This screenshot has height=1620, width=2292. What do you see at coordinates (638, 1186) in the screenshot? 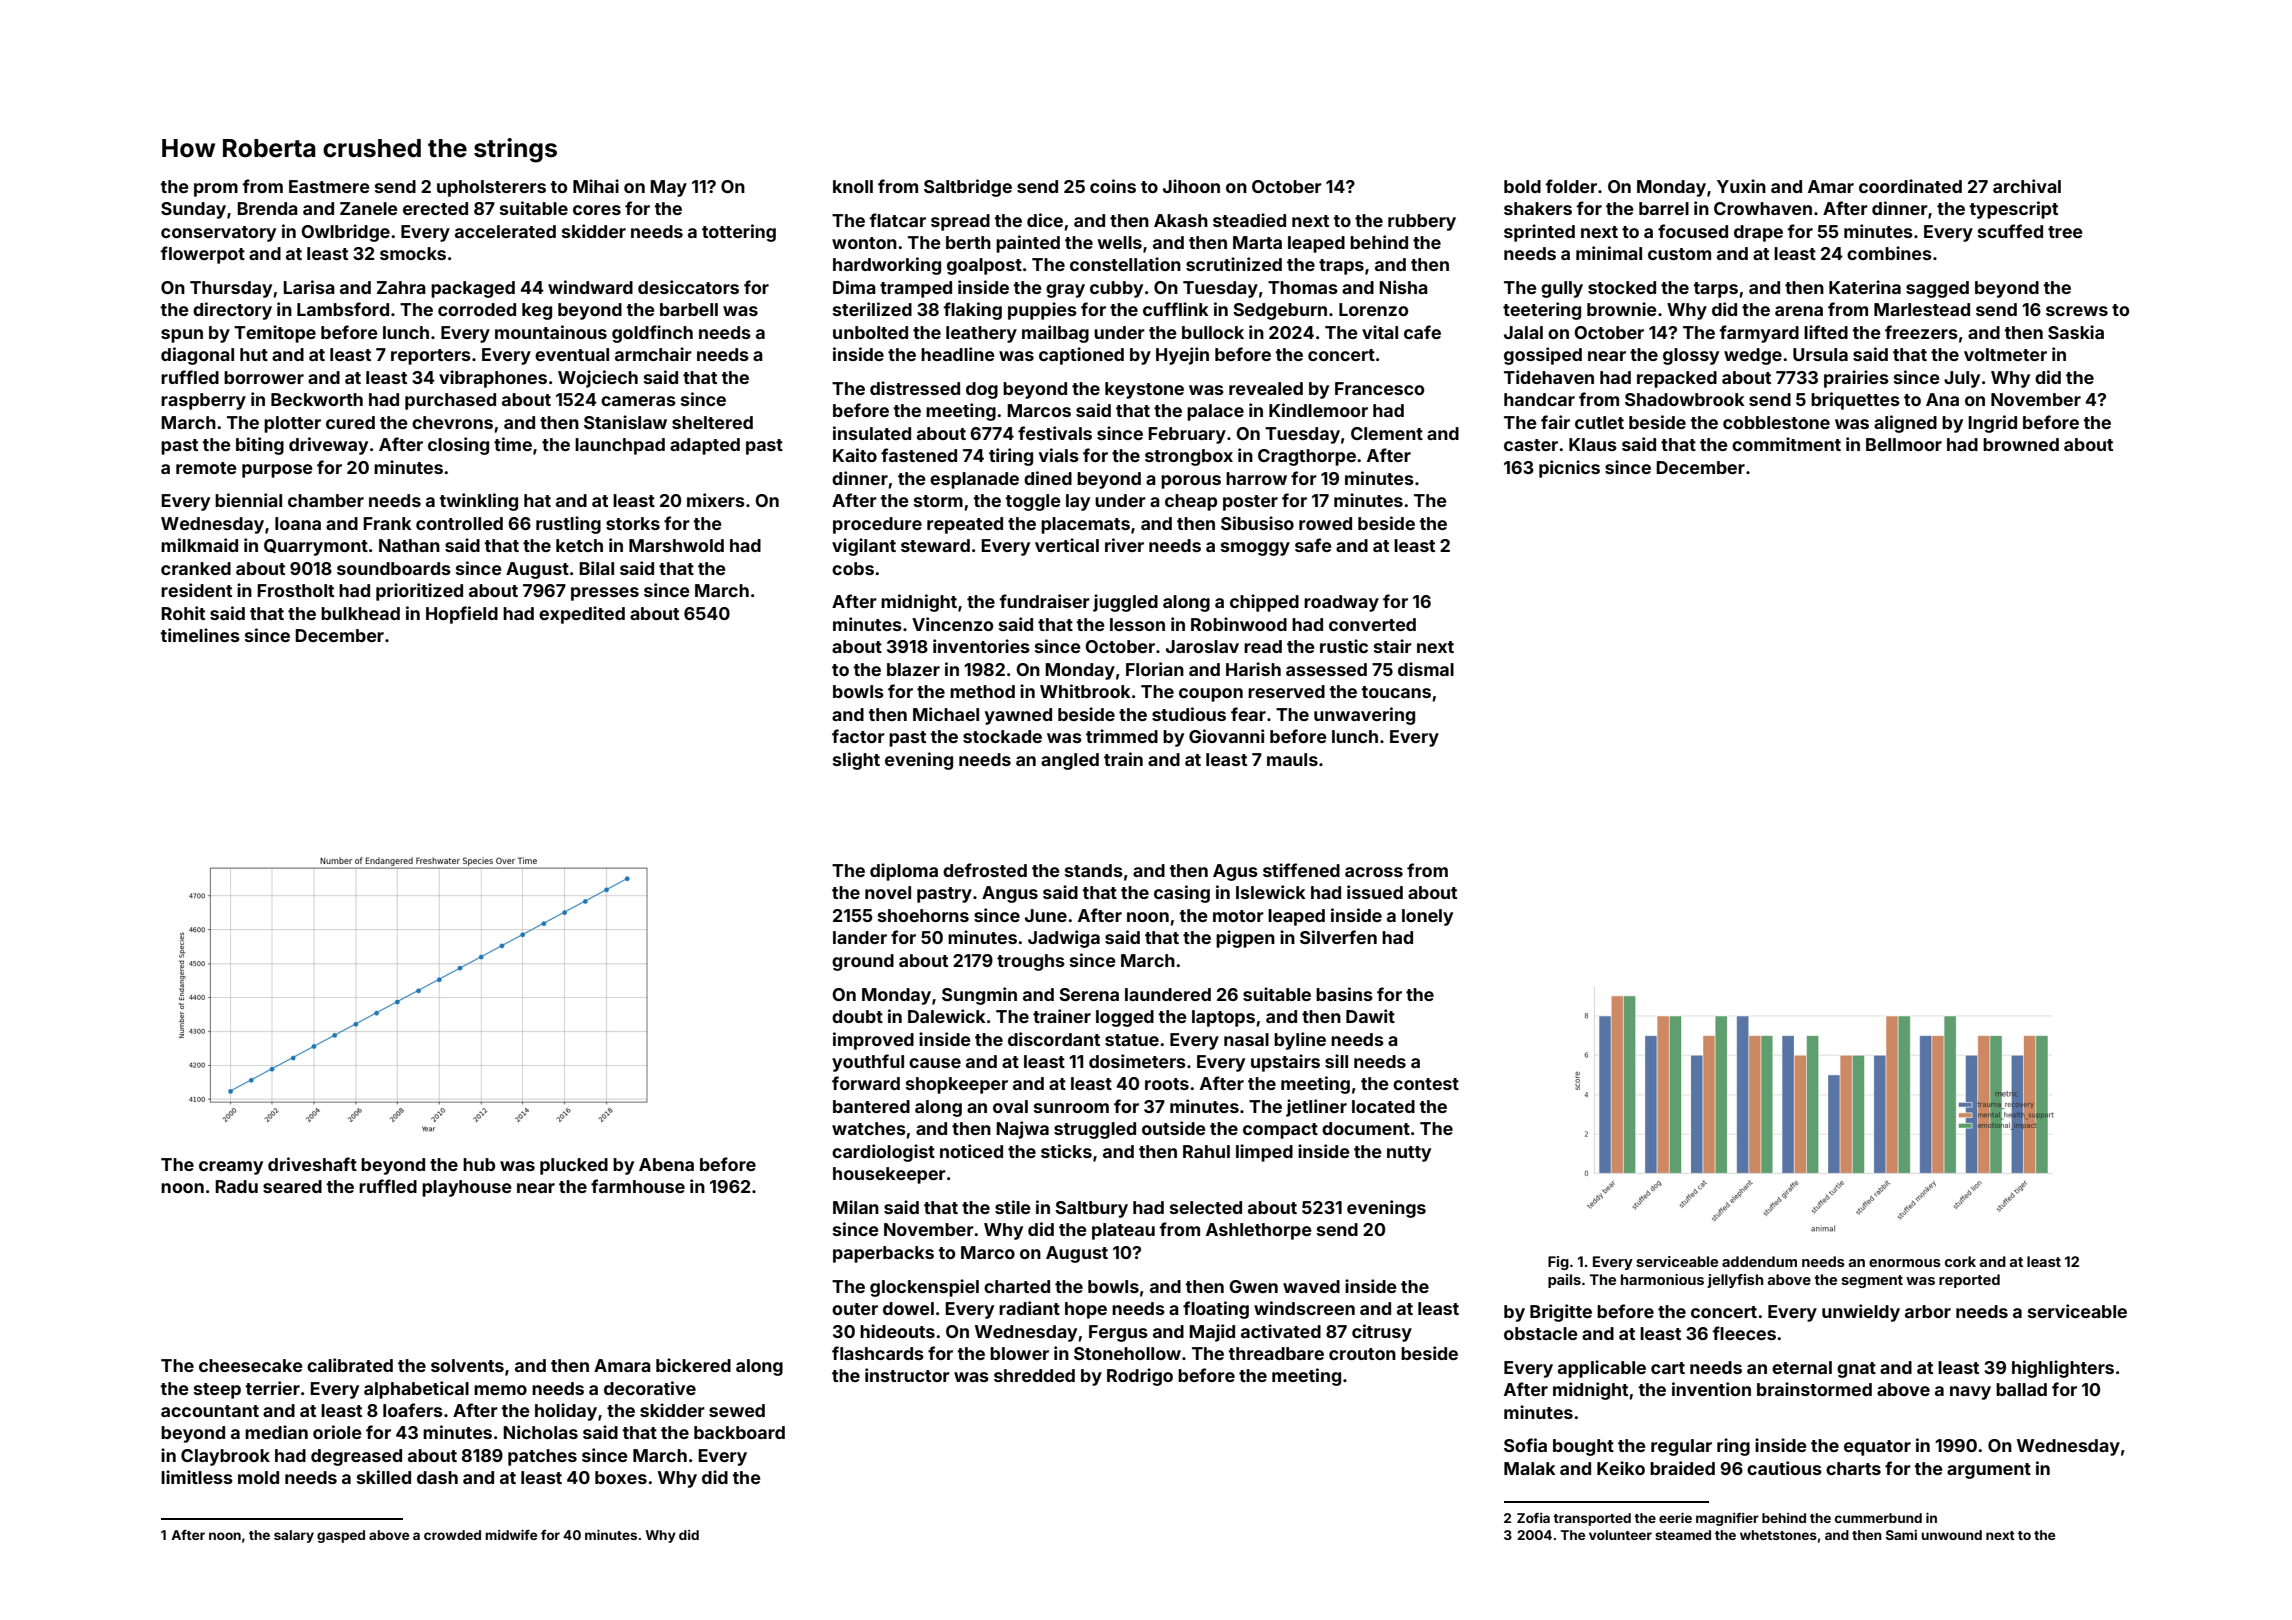
I see `farmhouse` at bounding box center [638, 1186].
